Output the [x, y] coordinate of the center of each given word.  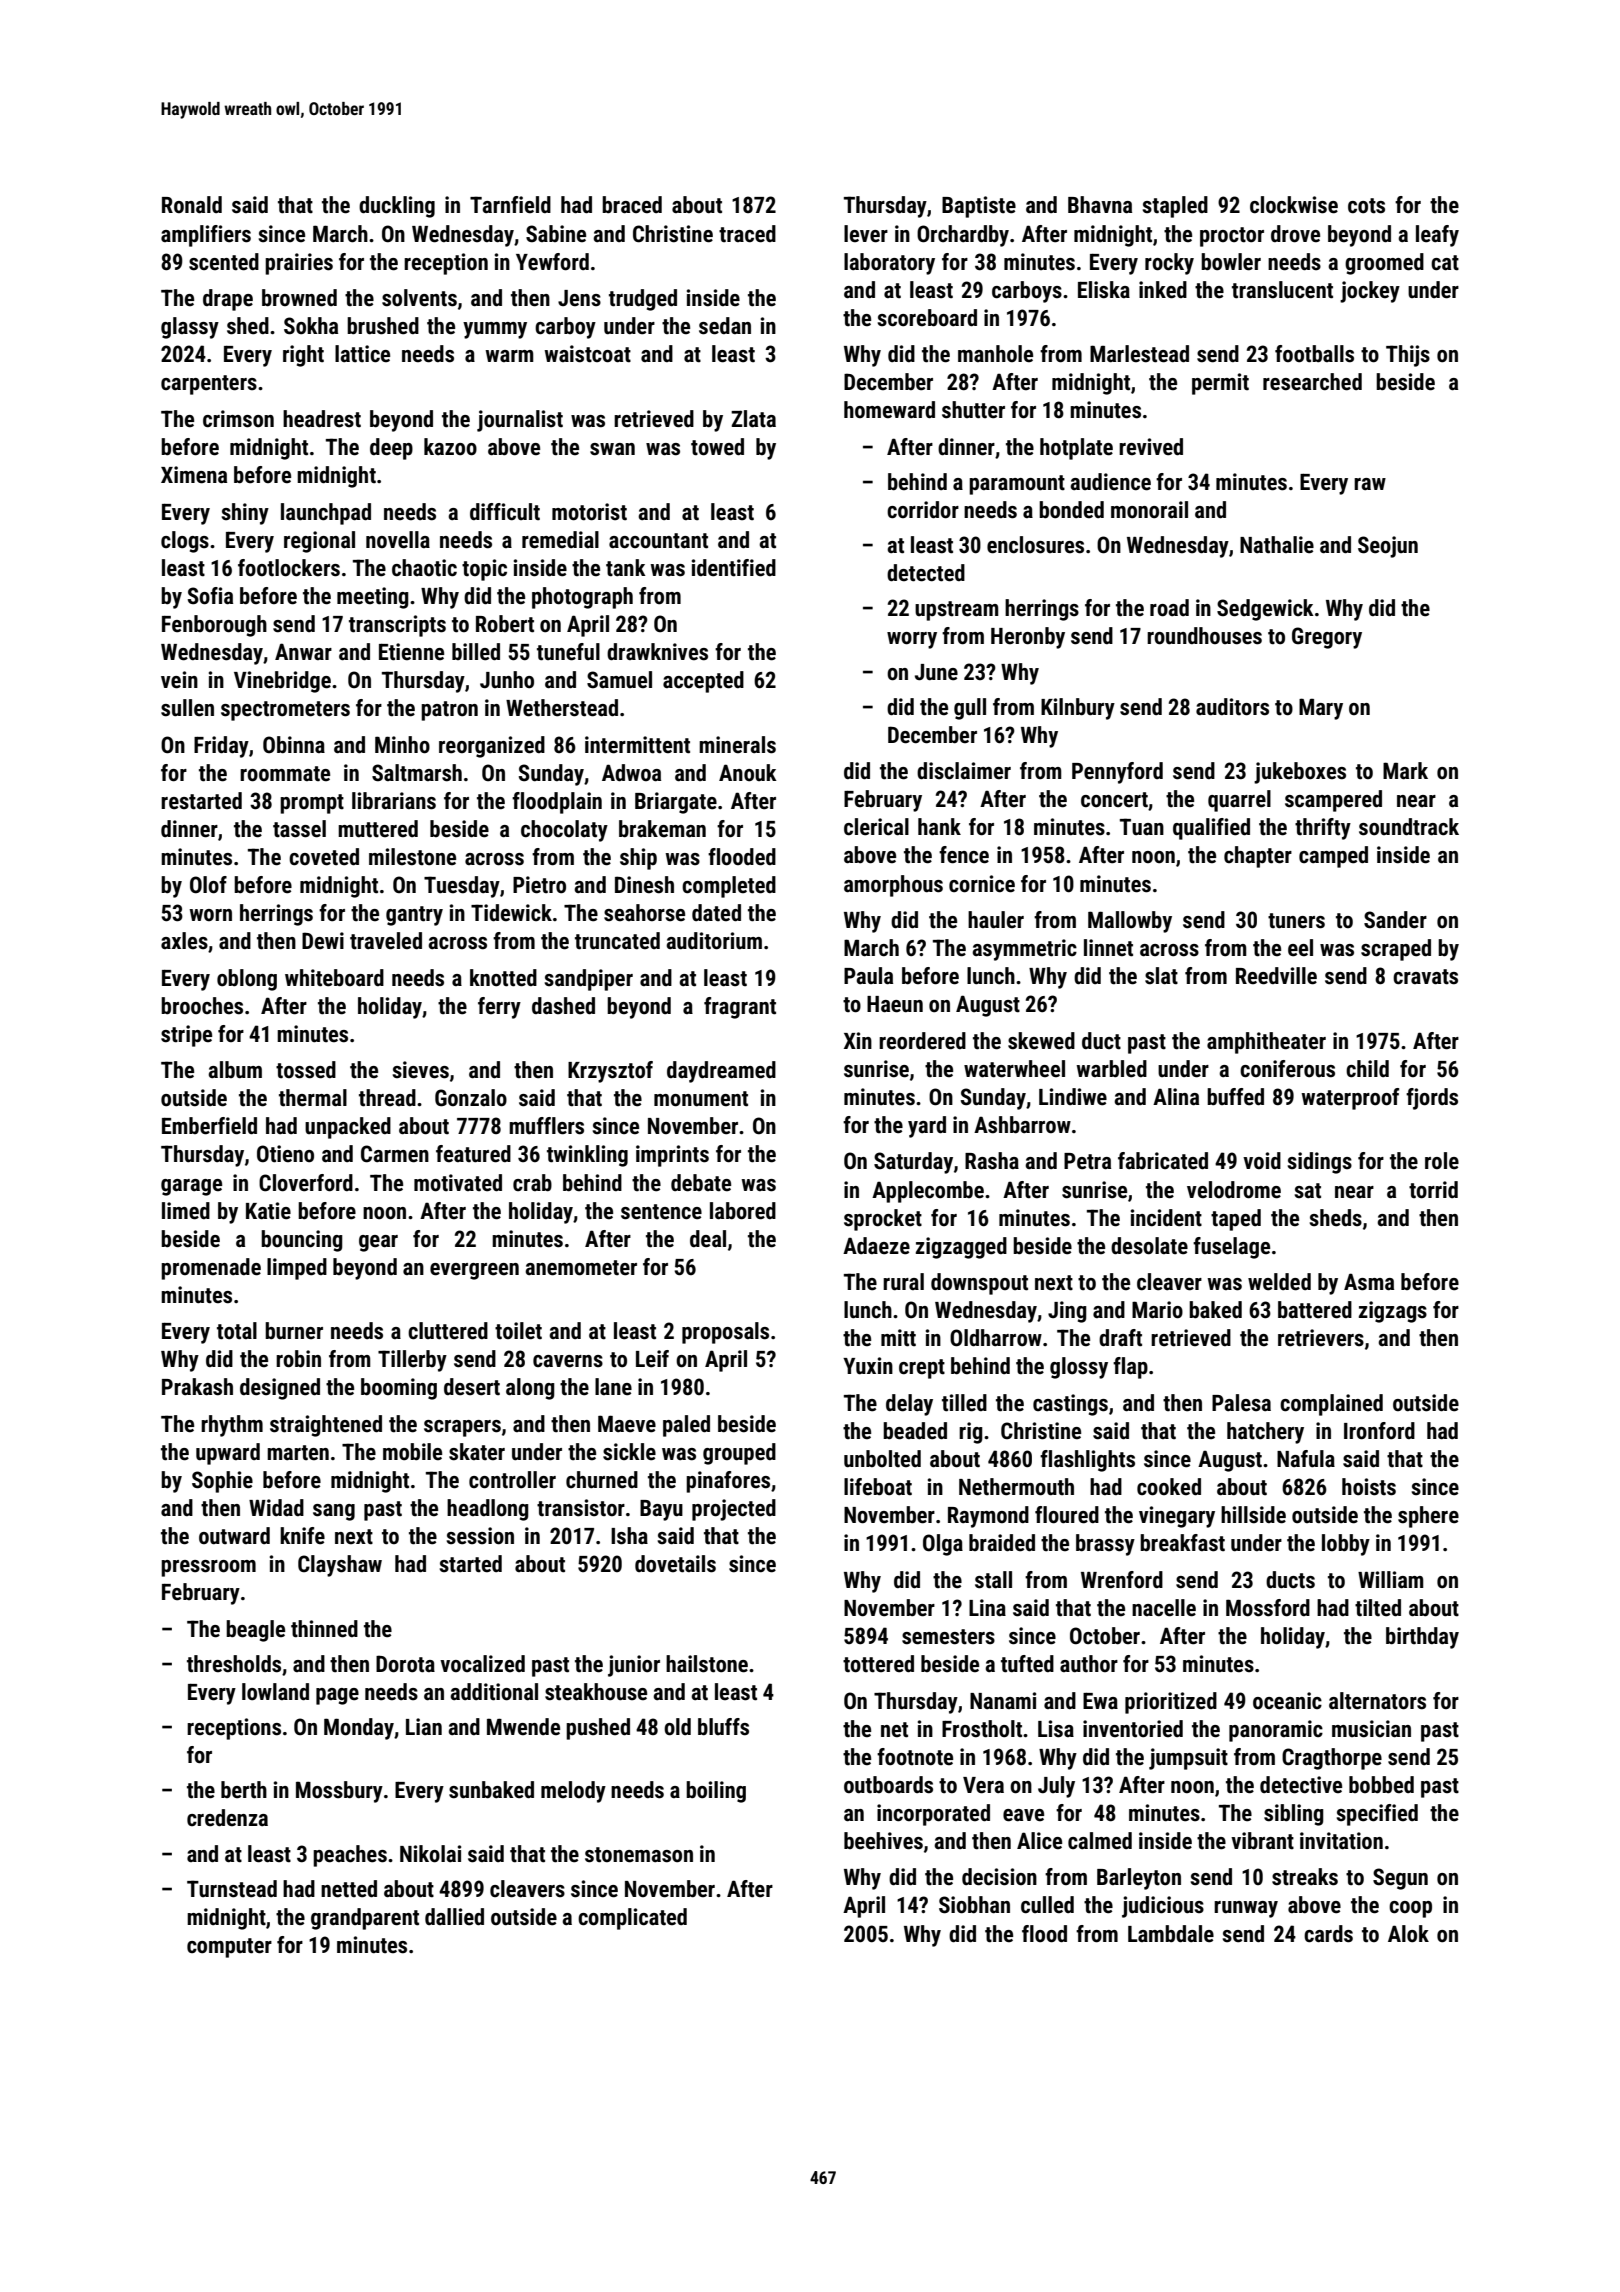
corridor [923, 510]
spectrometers [285, 711]
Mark [1405, 771]
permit [1220, 384]
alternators [1377, 1701]
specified [1377, 1815]
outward [234, 1536]
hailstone [707, 1664]
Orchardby [963, 236]
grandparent [365, 1919]
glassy [190, 328]
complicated [632, 1919]
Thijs [1408, 356]
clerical [876, 827]
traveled [386, 941]
